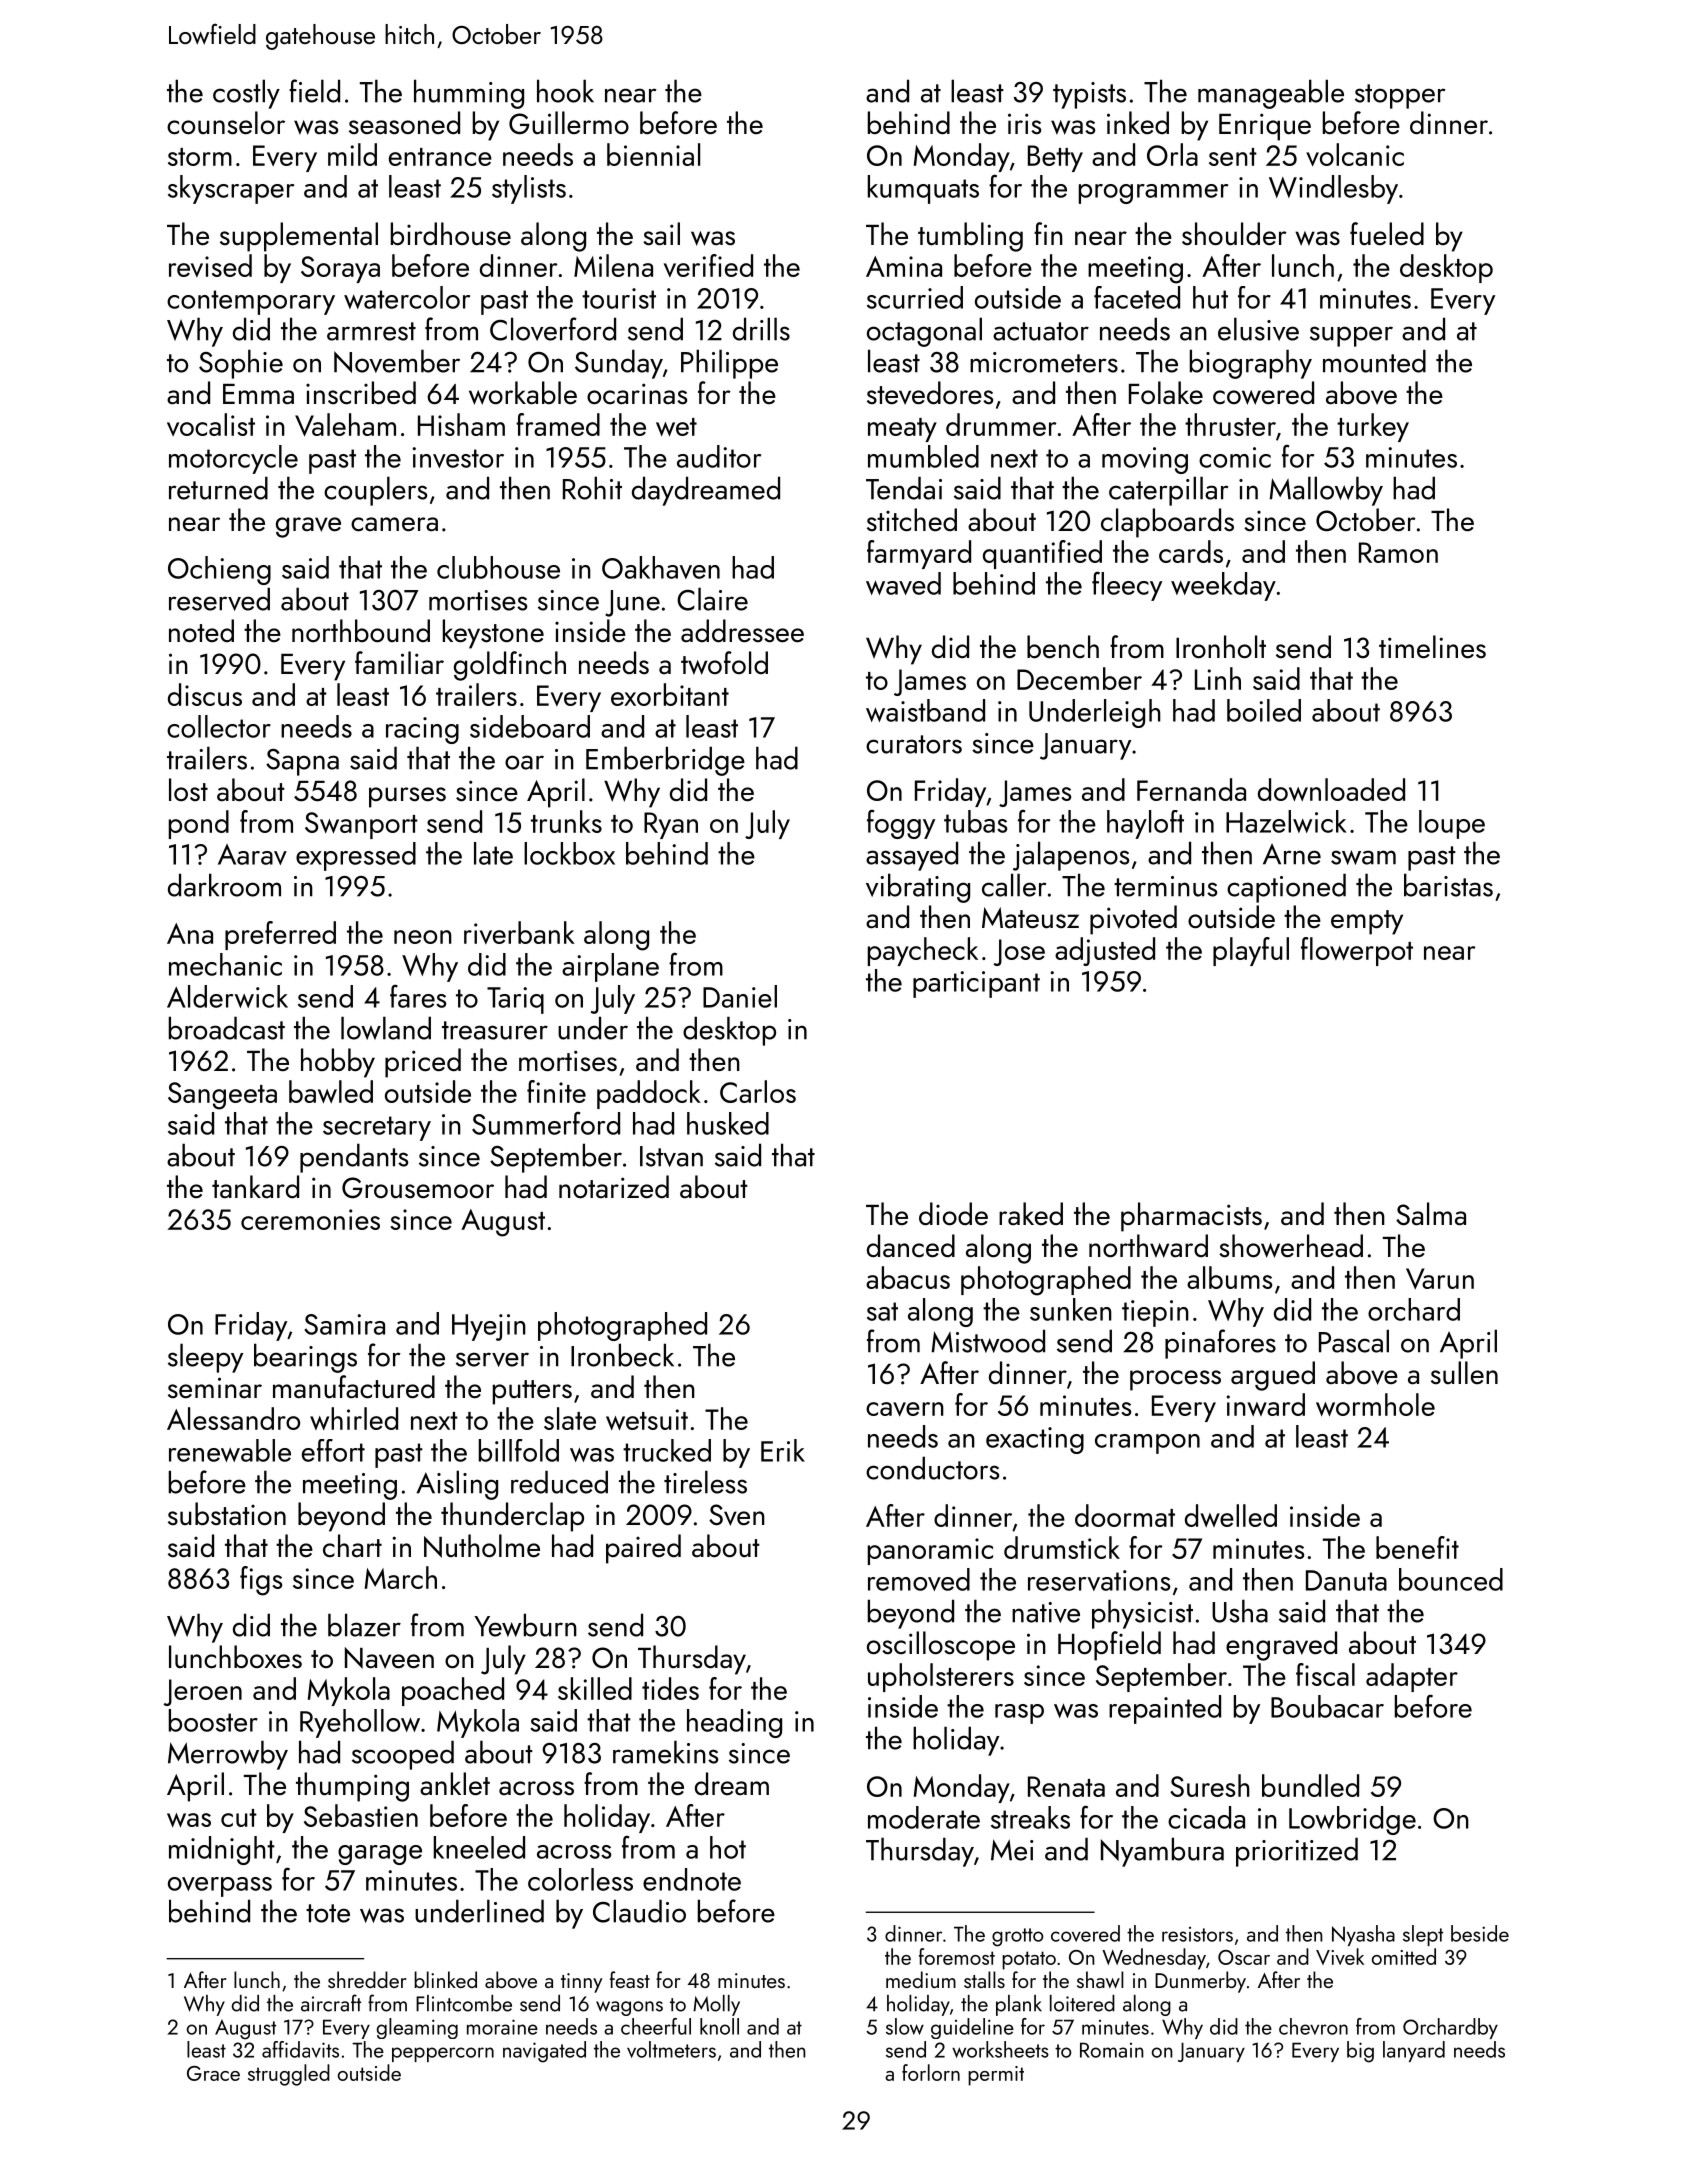  I want to click on Ryan, so click(671, 825).
